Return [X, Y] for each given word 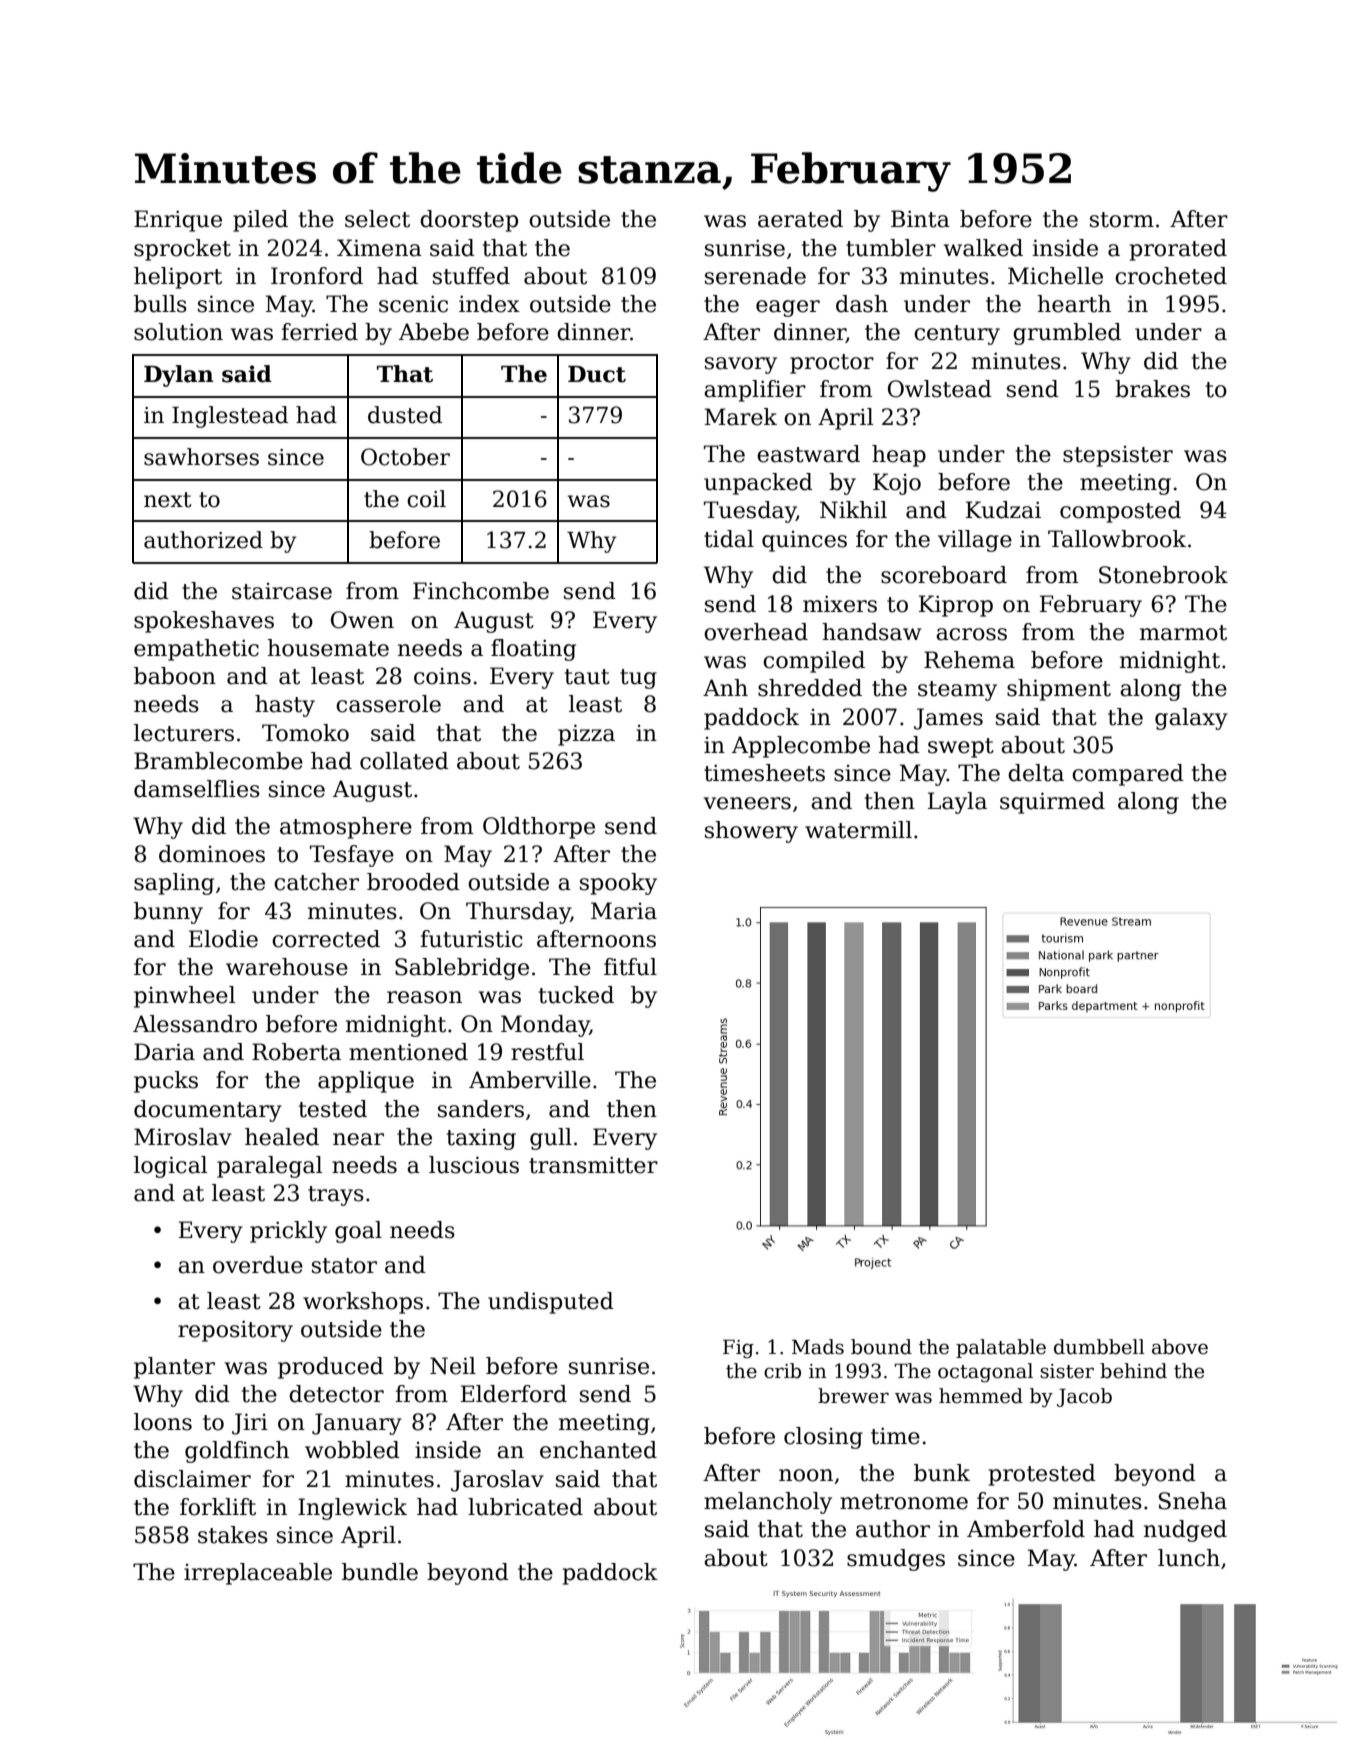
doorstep [469, 221]
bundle [380, 1572]
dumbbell [1099, 1347]
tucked [576, 995]
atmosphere [346, 828]
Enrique [178, 221]
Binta [920, 219]
